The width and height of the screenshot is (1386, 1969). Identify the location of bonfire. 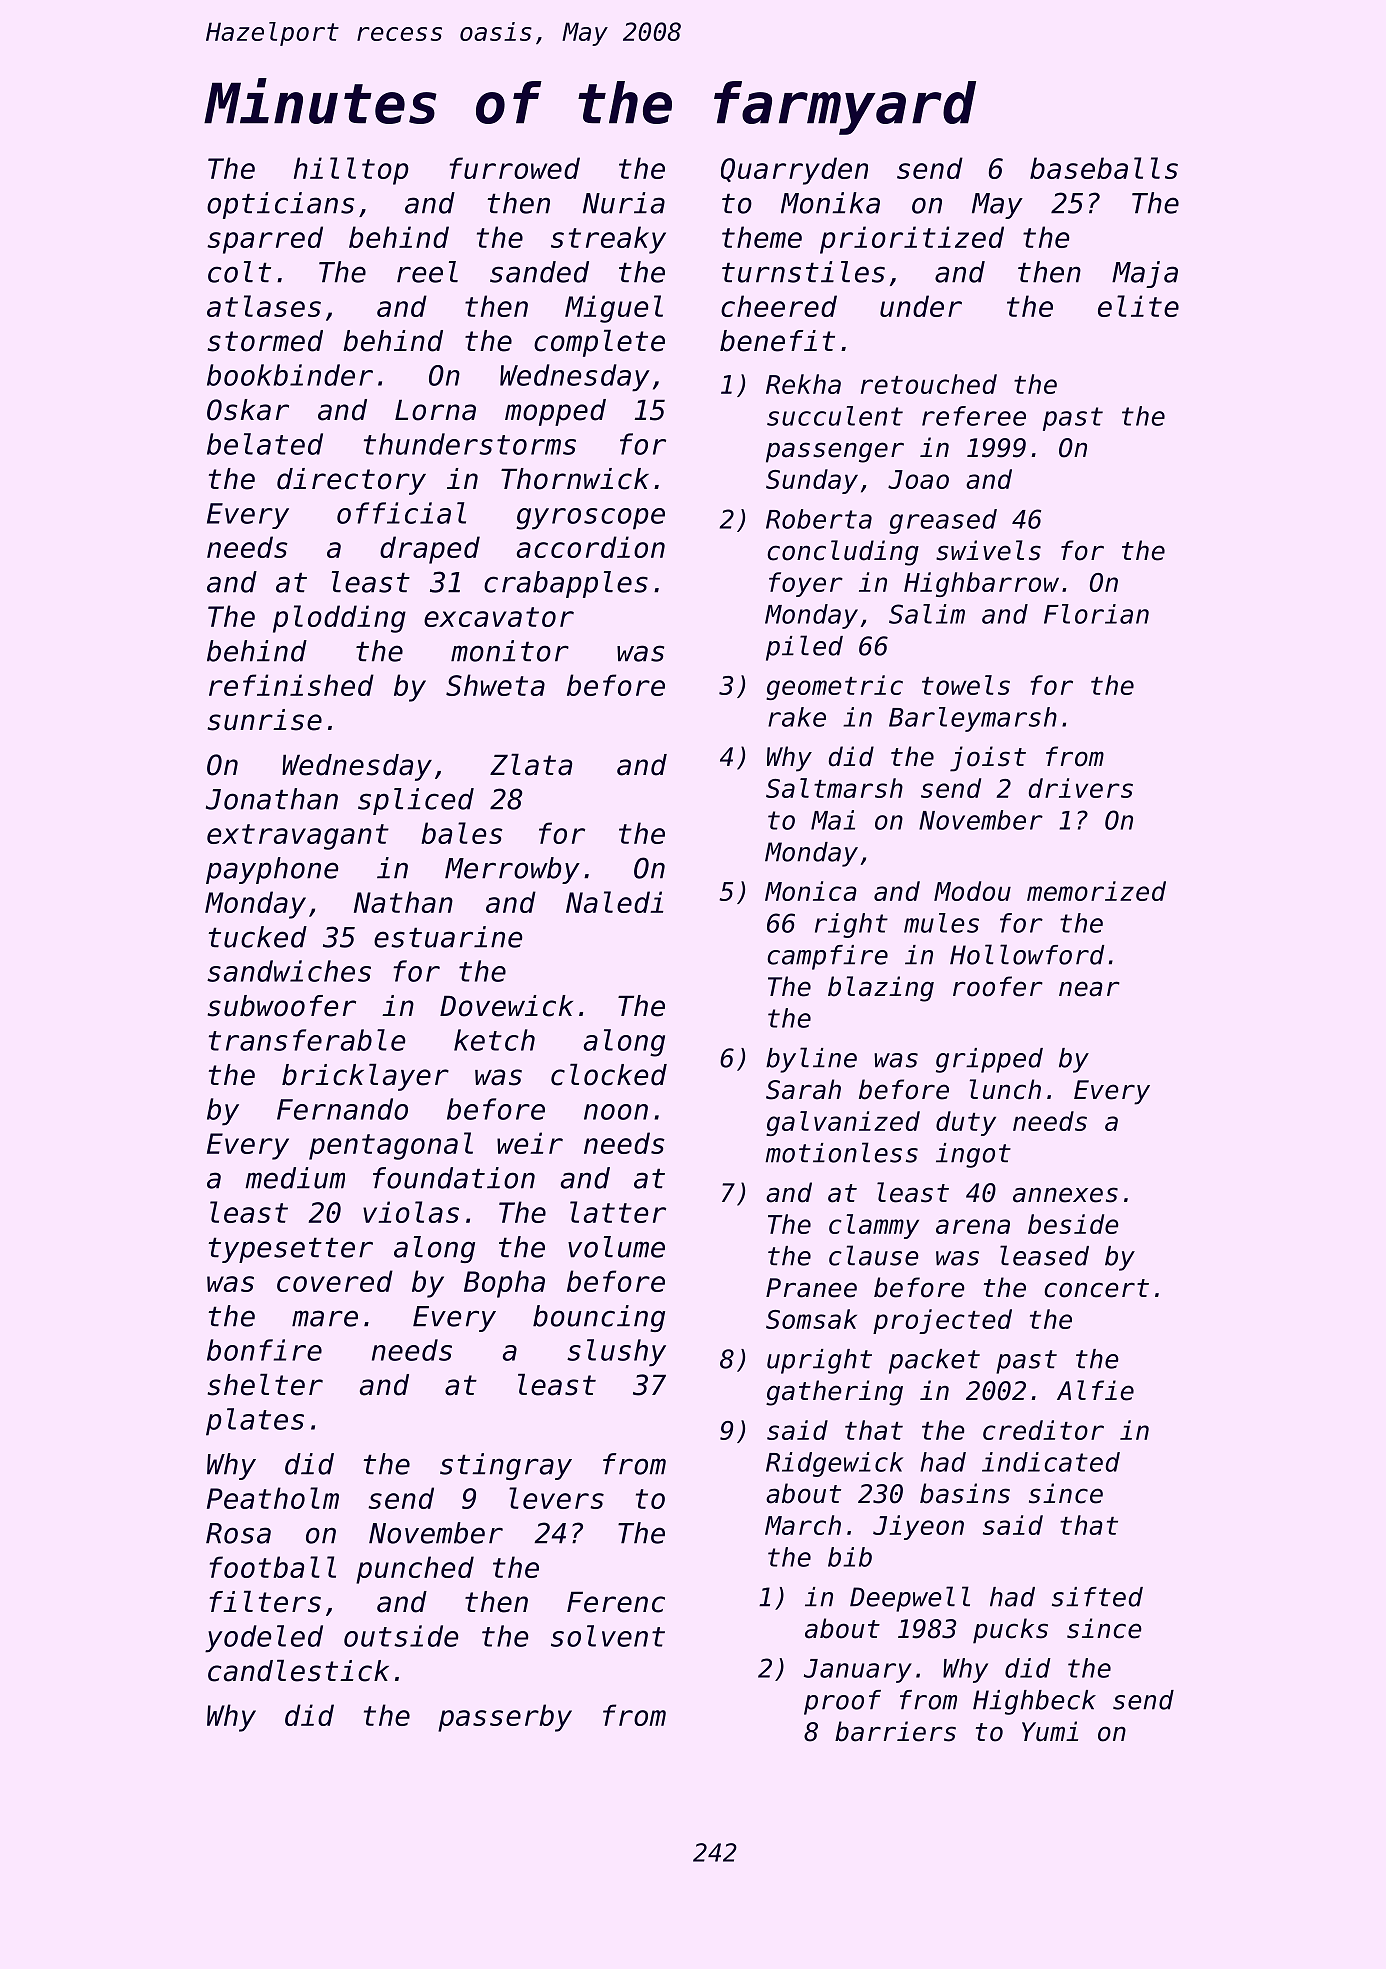
(264, 1350).
